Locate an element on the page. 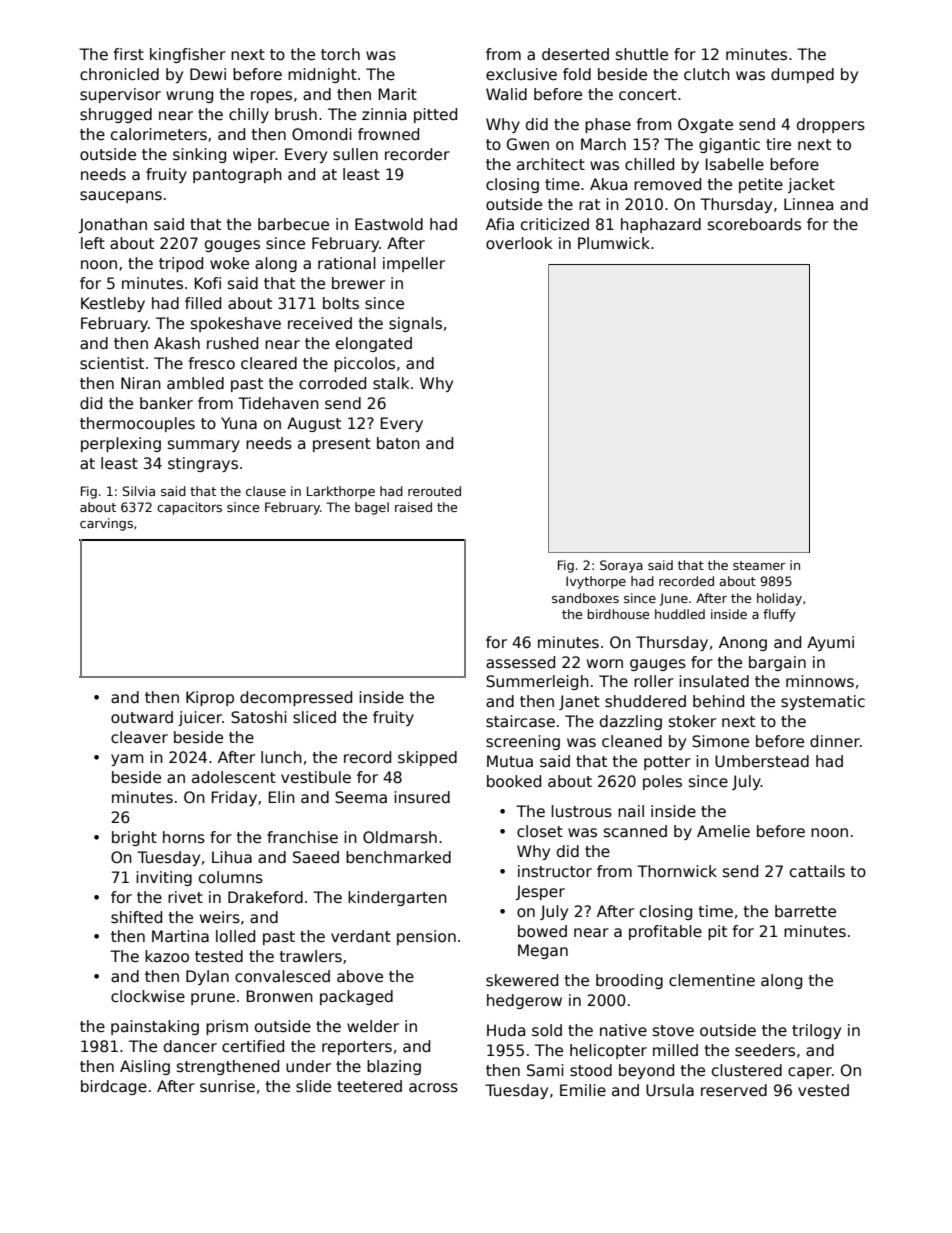 This document has height=1233, width=952. torch is located at coordinates (340, 54).
